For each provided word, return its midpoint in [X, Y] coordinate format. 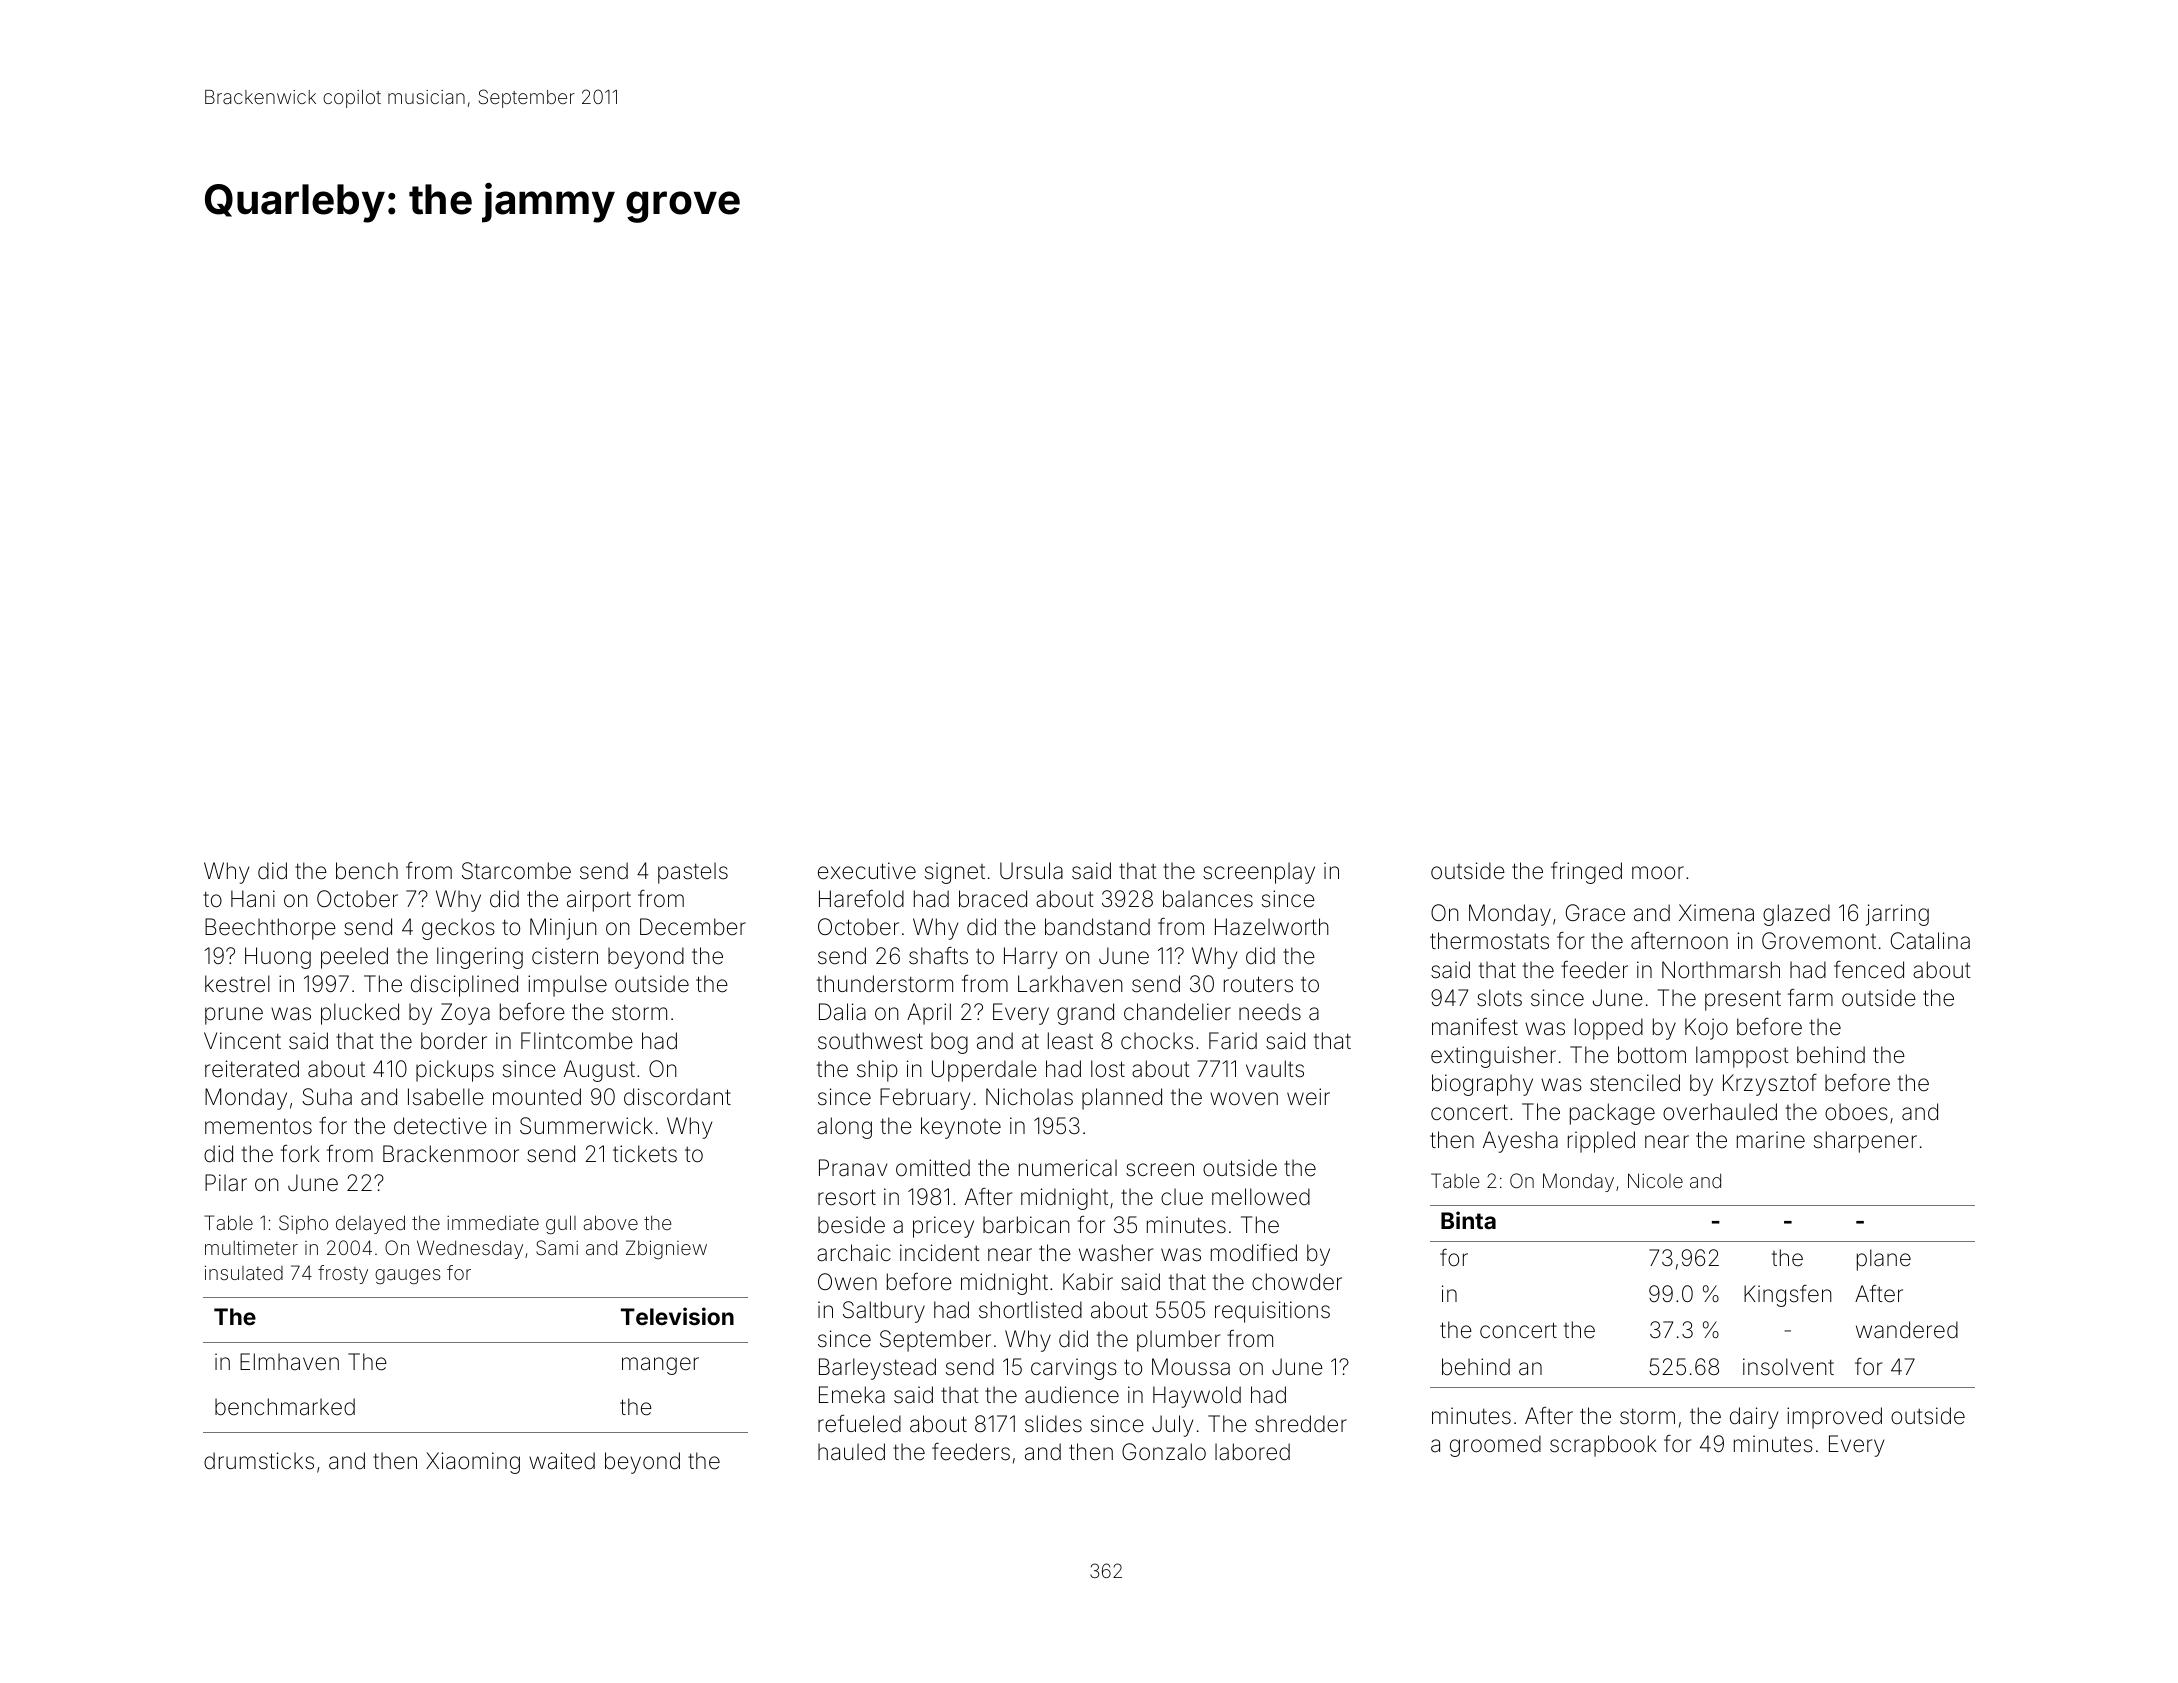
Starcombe [516, 871]
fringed [1586, 873]
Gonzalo [1164, 1452]
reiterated [252, 1069]
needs [1270, 1012]
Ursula [1031, 871]
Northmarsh [1721, 970]
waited [562, 1461]
